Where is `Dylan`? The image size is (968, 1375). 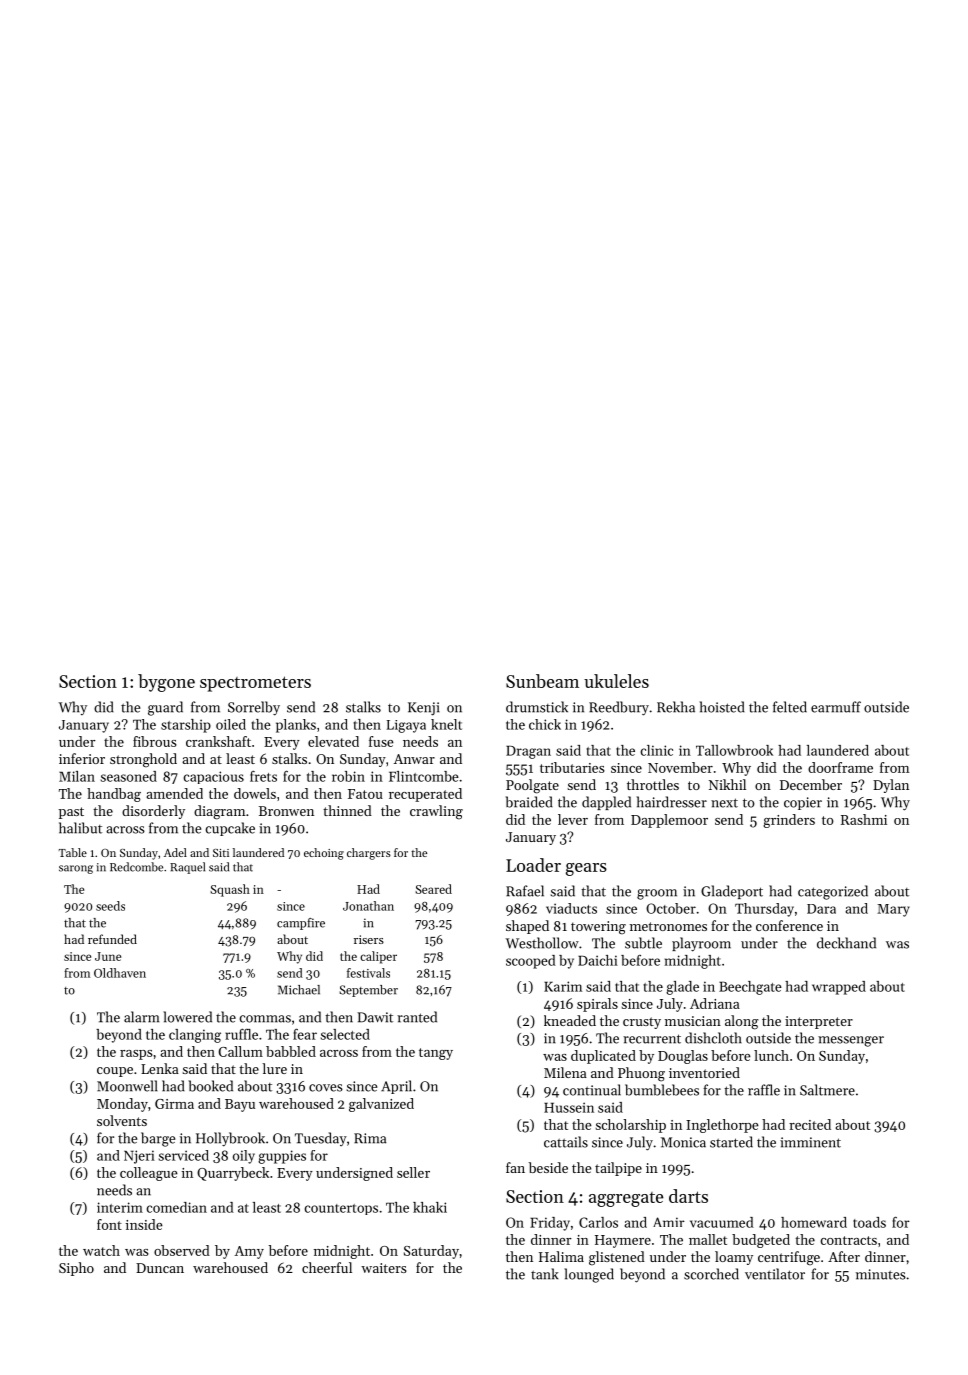 Dylan is located at coordinates (891, 786).
